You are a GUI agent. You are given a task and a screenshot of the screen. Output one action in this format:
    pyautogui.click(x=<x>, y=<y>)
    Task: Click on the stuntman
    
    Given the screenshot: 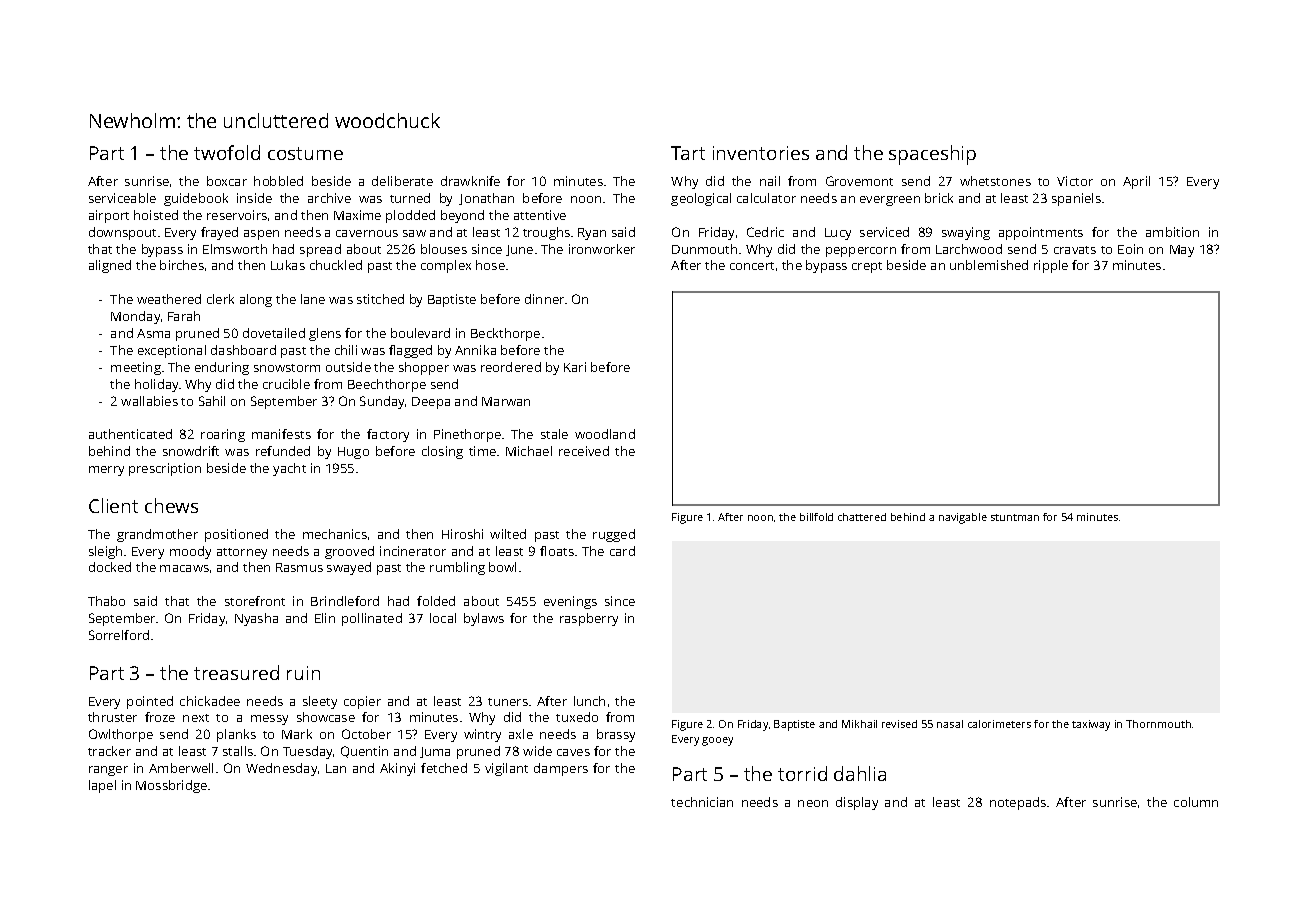 What is the action you would take?
    pyautogui.click(x=1015, y=517)
